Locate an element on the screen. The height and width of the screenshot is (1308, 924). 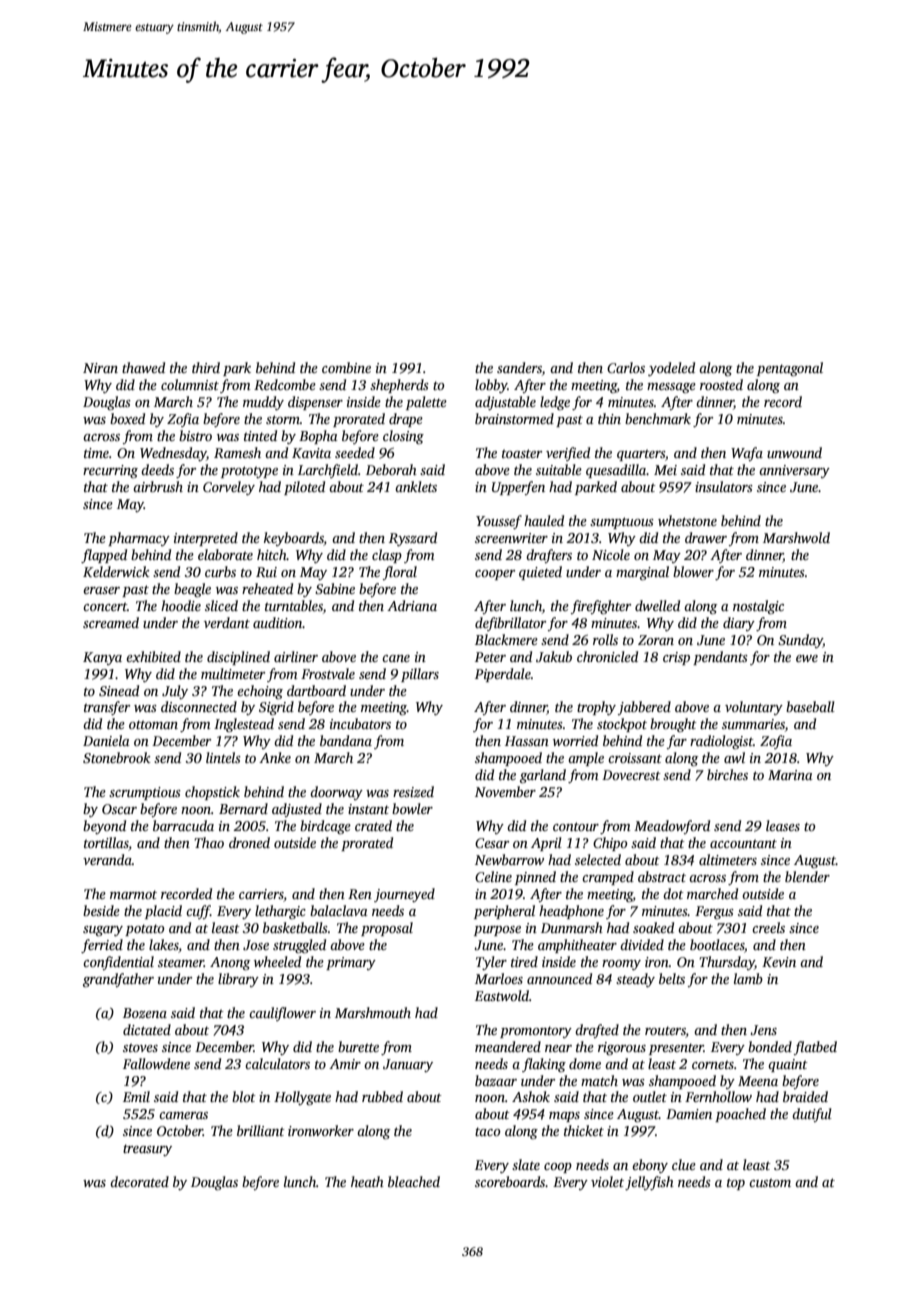
wheeled is located at coordinates (277, 961).
